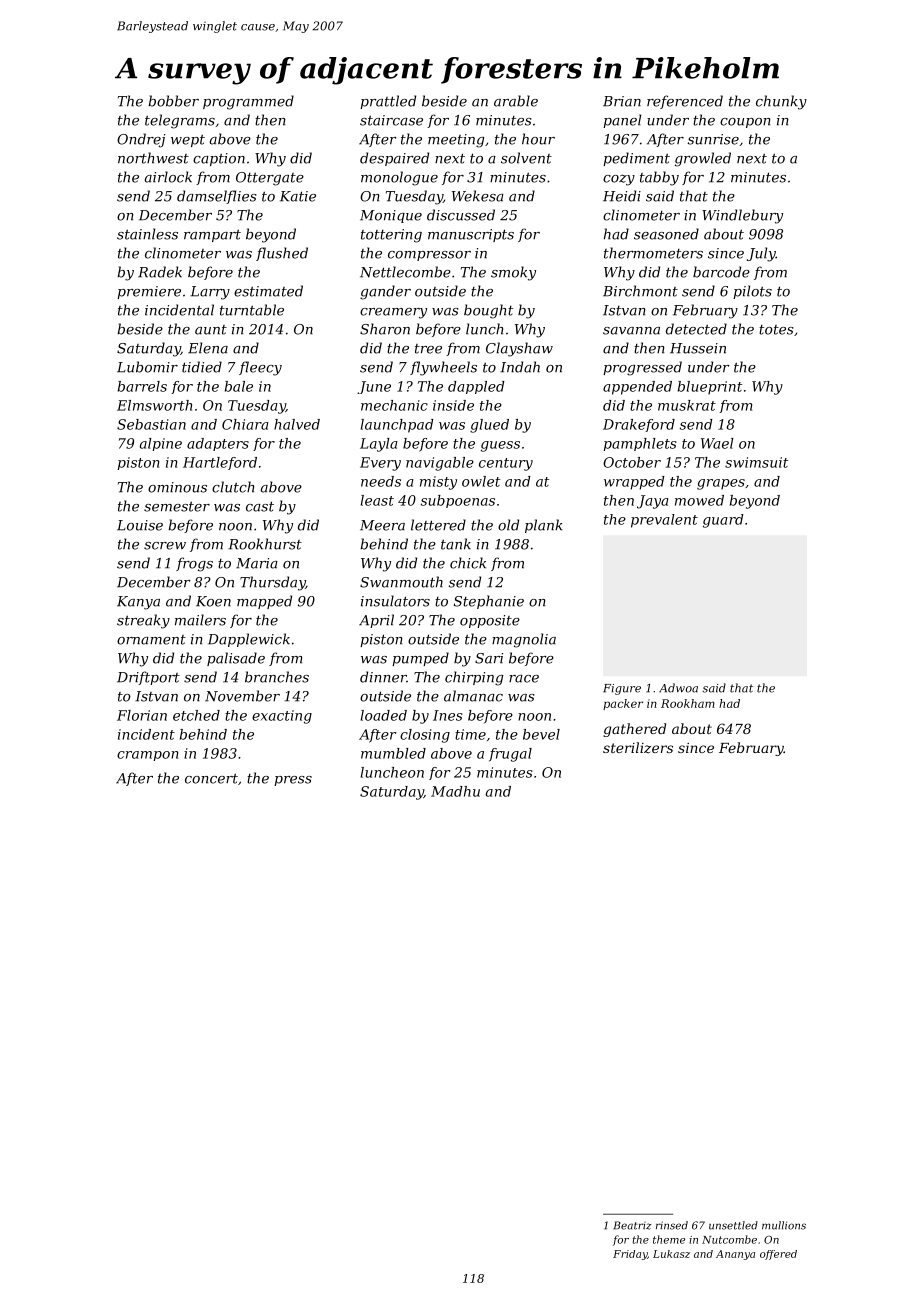 This screenshot has width=924, height=1308. Describe the element at coordinates (455, 791) in the screenshot. I see `Madhu` at that location.
